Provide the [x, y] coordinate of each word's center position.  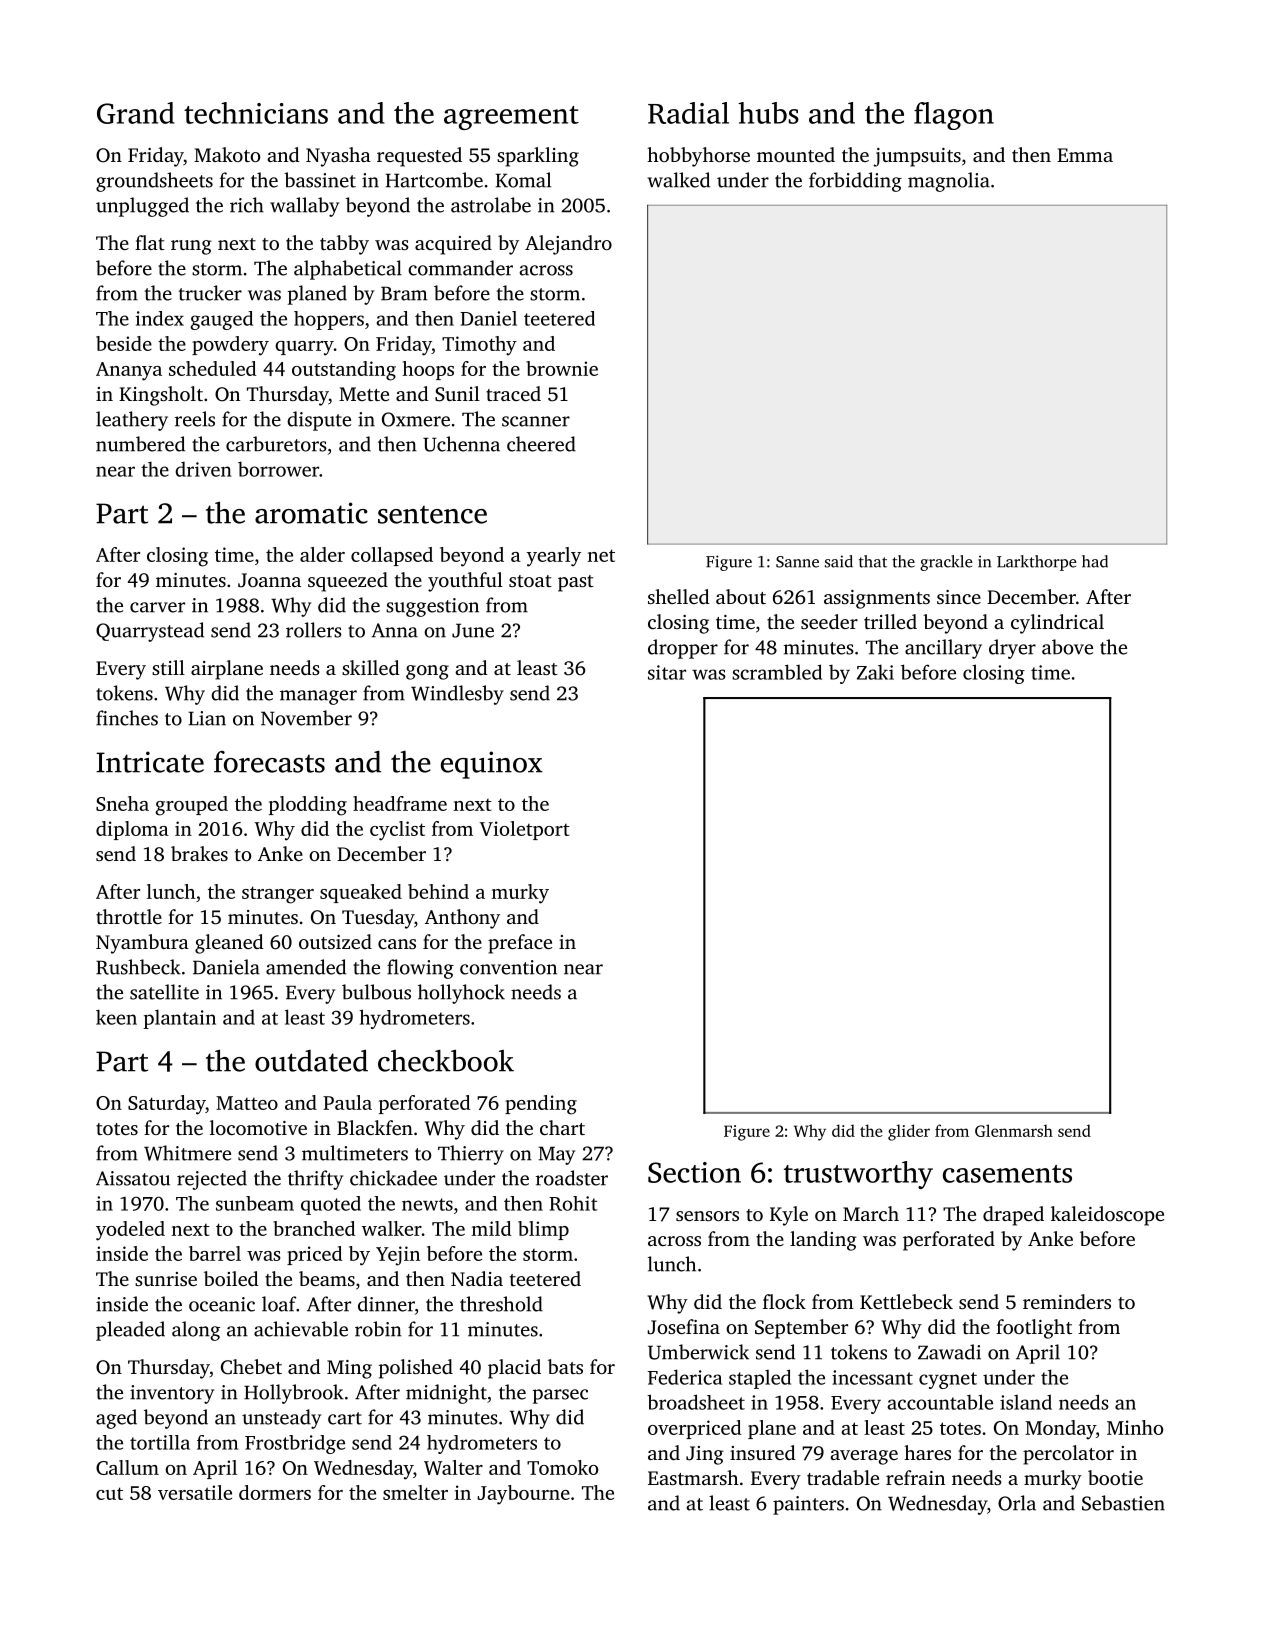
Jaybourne [523, 1495]
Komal [523, 180]
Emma [1085, 155]
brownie [562, 368]
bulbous [376, 992]
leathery [132, 421]
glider [909, 1132]
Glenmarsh [1014, 1130]
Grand [136, 113]
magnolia [949, 182]
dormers [275, 1492]
